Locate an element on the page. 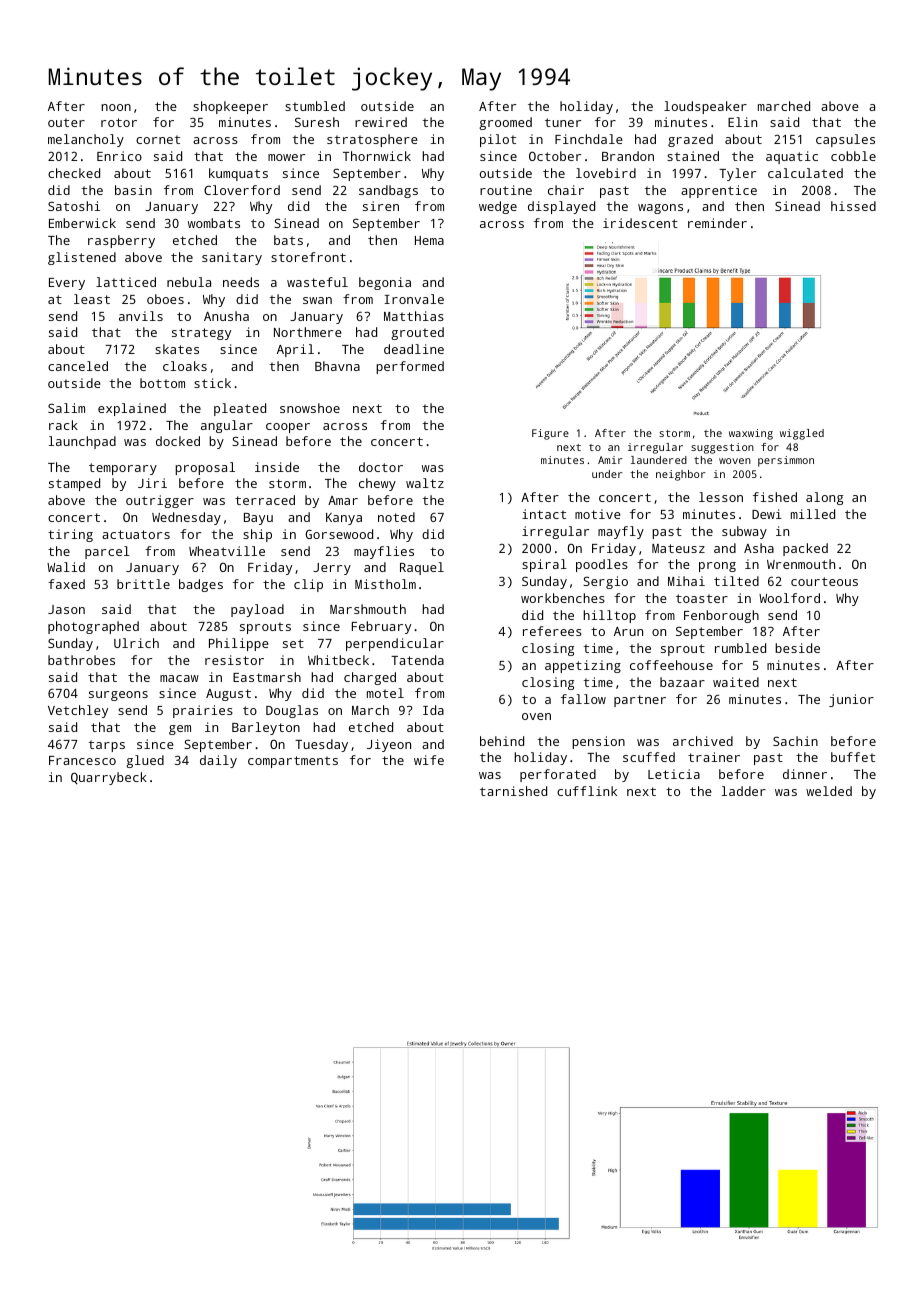 The height and width of the image is (1308, 924). Ironvale is located at coordinates (414, 299).
